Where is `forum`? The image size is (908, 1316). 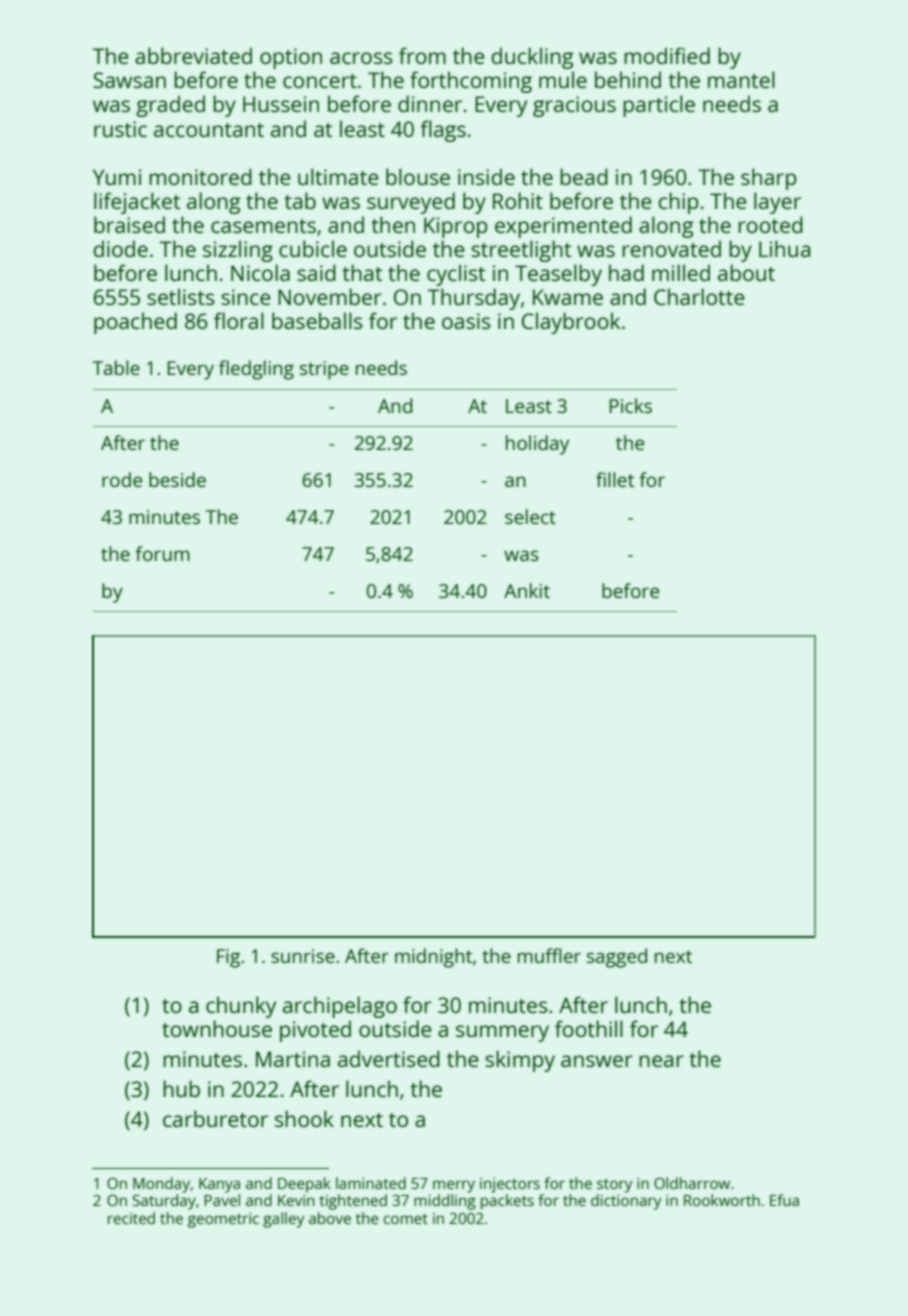
forum is located at coordinates (162, 553).
